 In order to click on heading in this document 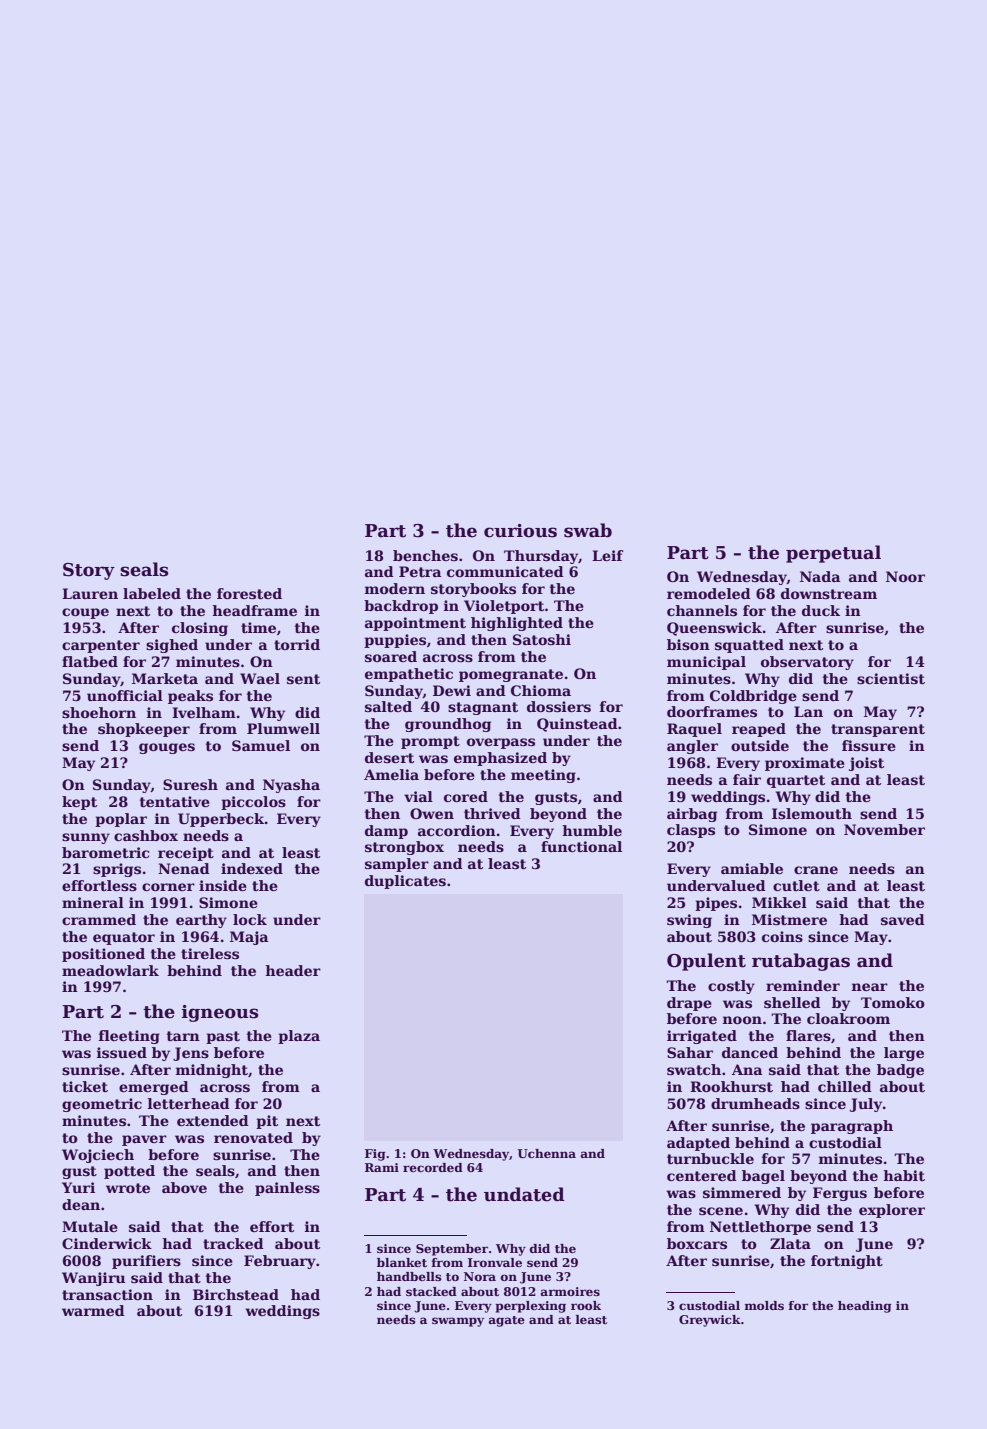, I will do `click(865, 1307)`.
